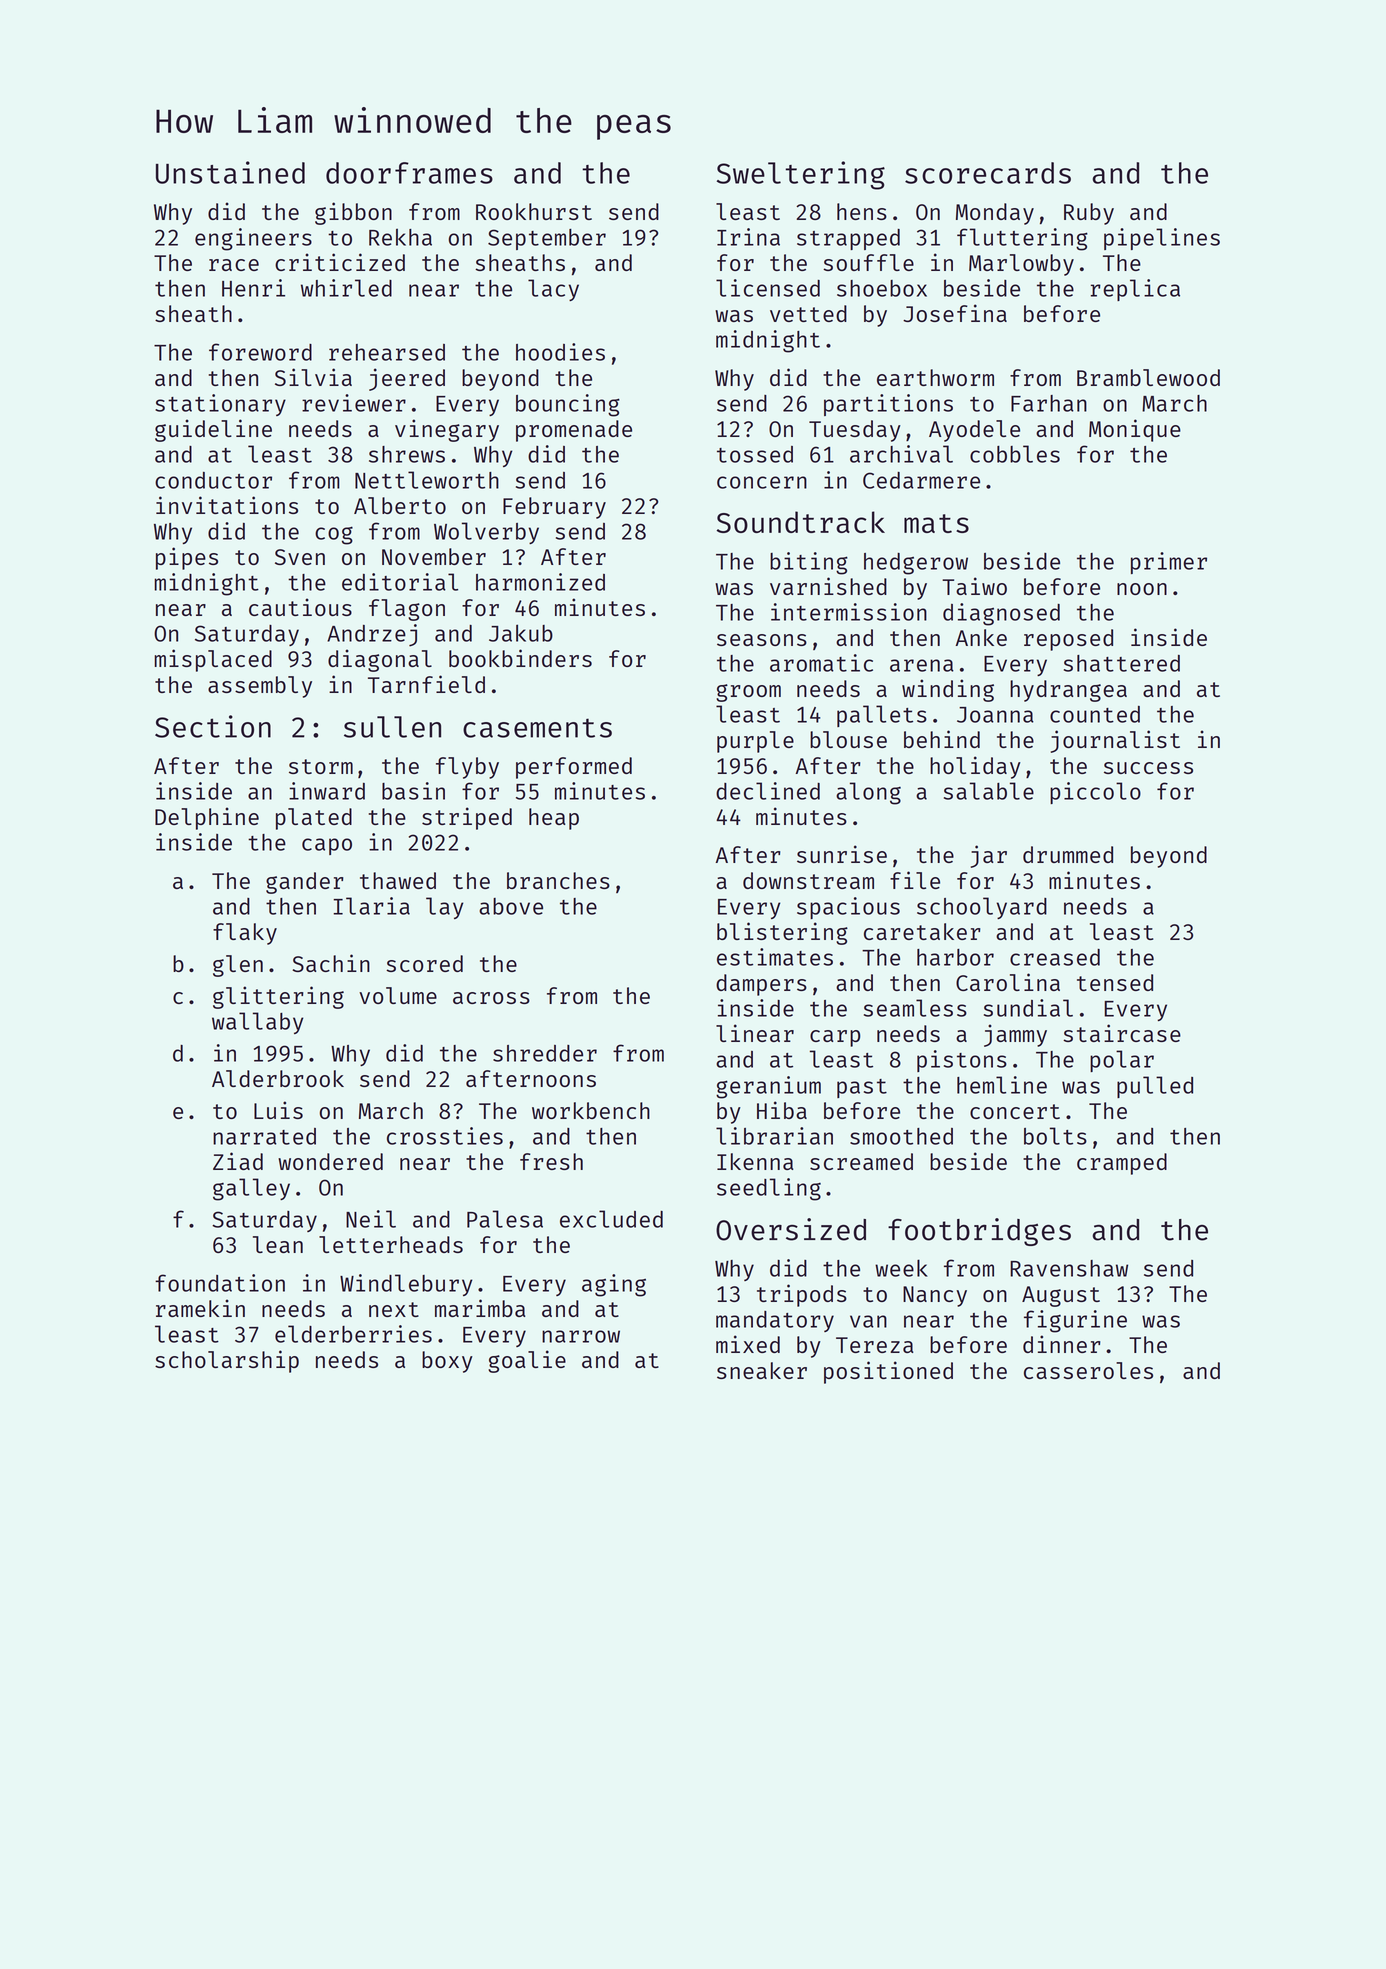  I want to click on pipelines, so click(1162, 239).
